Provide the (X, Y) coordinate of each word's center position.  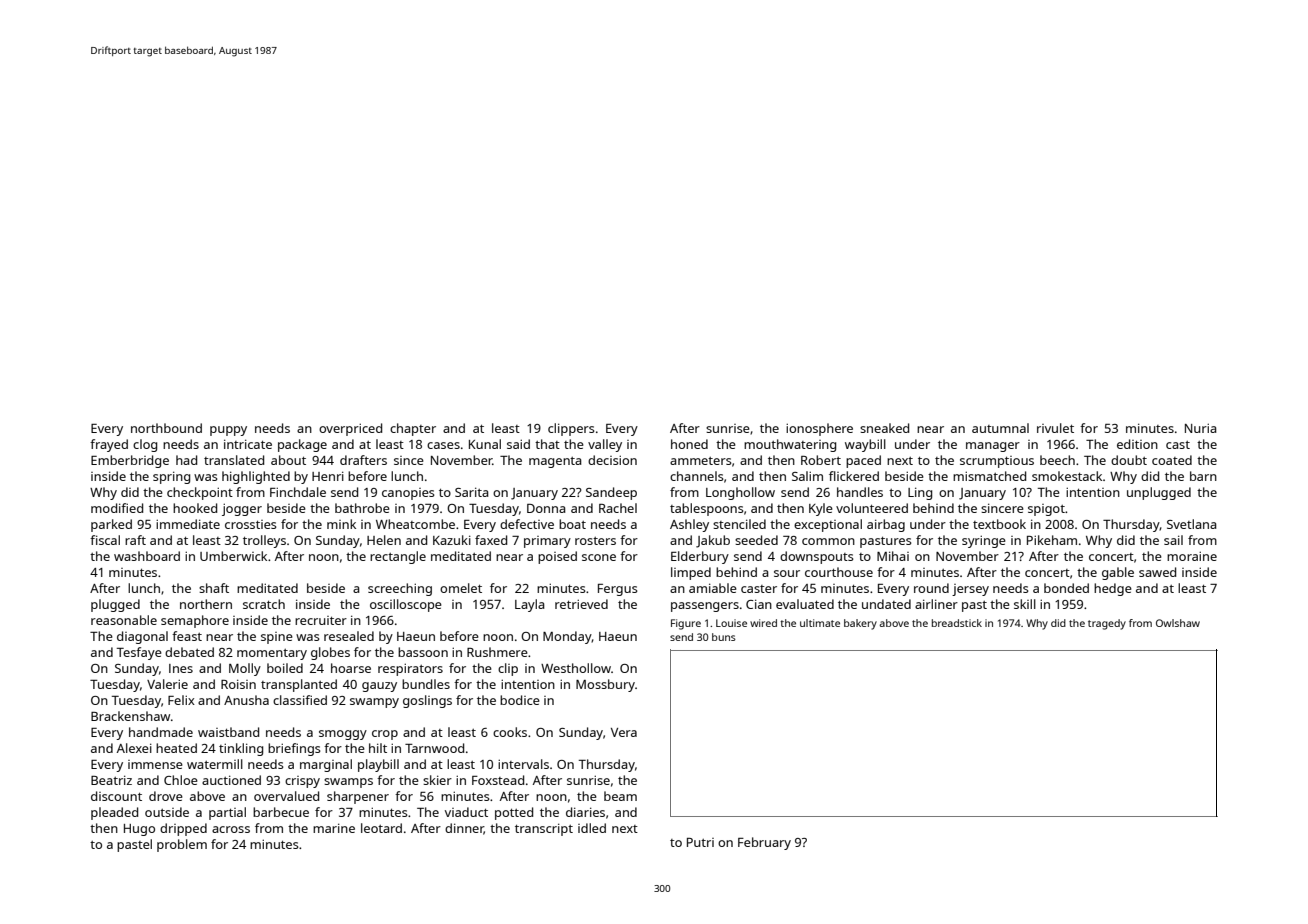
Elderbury (700, 557)
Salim (807, 476)
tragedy (1107, 624)
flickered (854, 476)
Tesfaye (139, 653)
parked (111, 525)
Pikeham (1052, 540)
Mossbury (605, 685)
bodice (520, 700)
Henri (328, 476)
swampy (374, 703)
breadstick (957, 623)
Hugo (139, 830)
